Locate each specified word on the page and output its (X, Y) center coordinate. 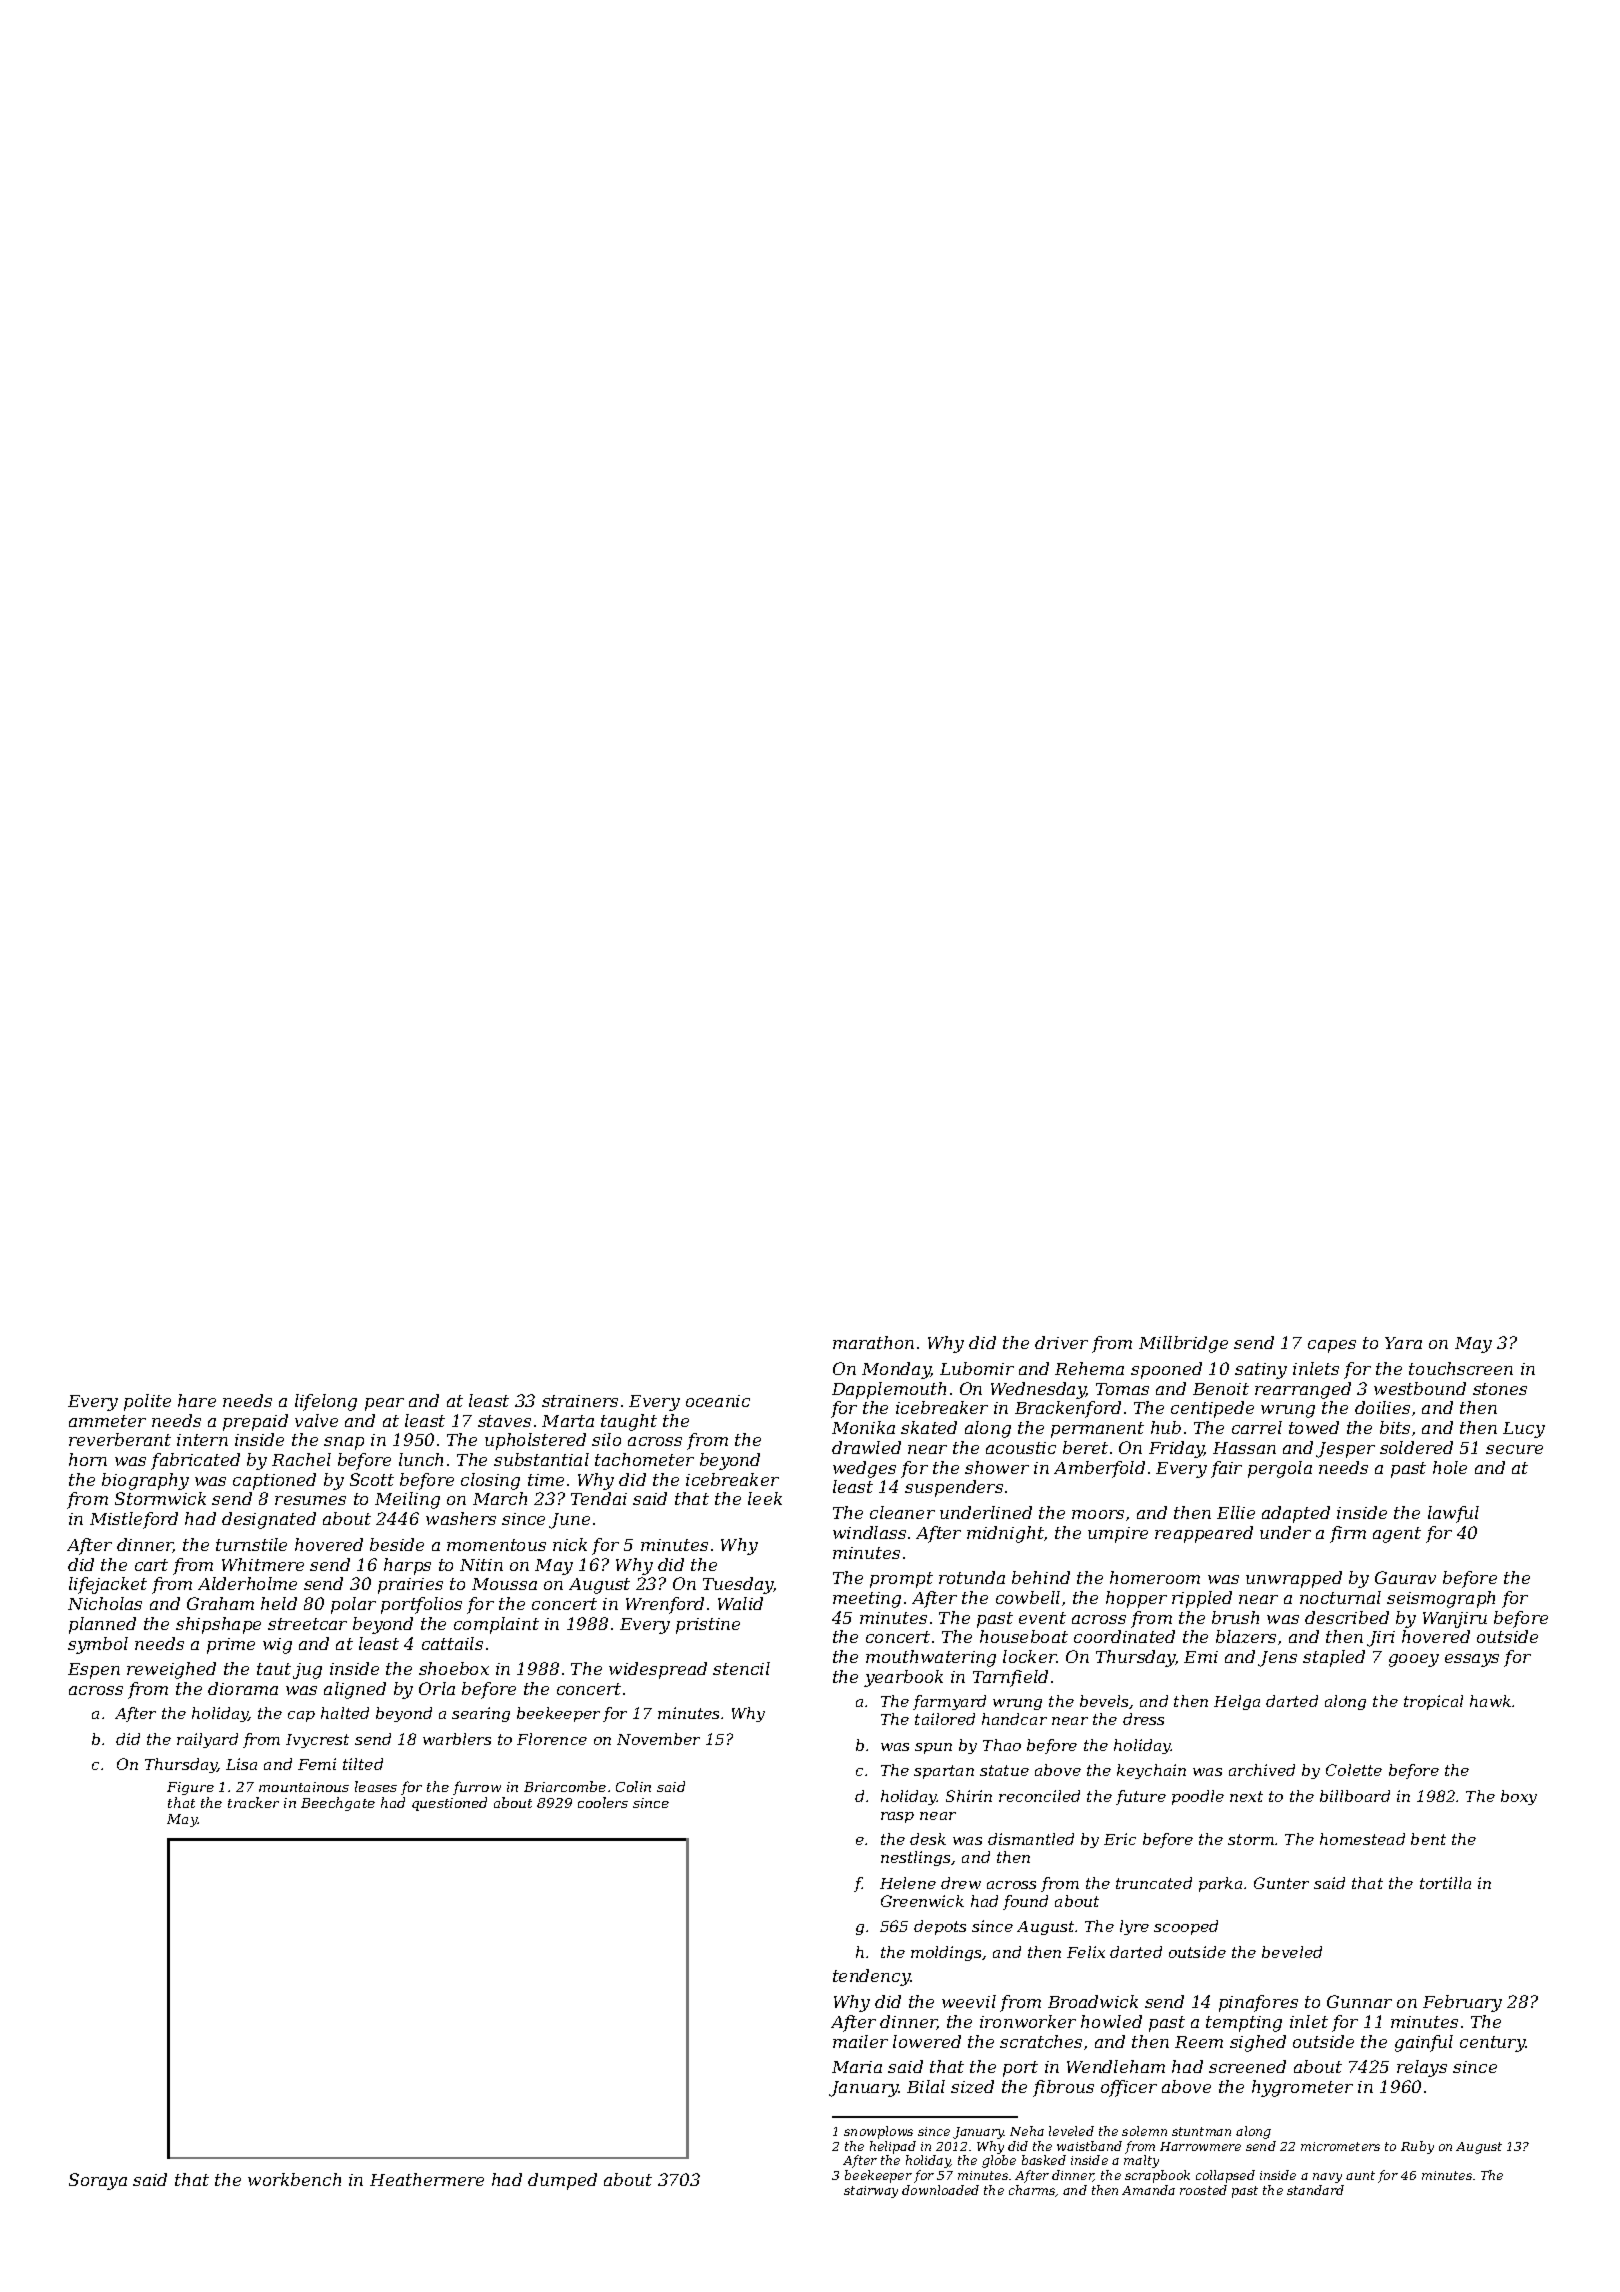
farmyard (949, 1702)
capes (1332, 1346)
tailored (945, 1719)
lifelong (326, 1402)
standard (1315, 2190)
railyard (207, 1740)
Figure (190, 1788)
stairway (871, 2192)
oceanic (718, 1401)
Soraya (98, 2181)
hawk (1490, 1701)
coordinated (1124, 1636)
